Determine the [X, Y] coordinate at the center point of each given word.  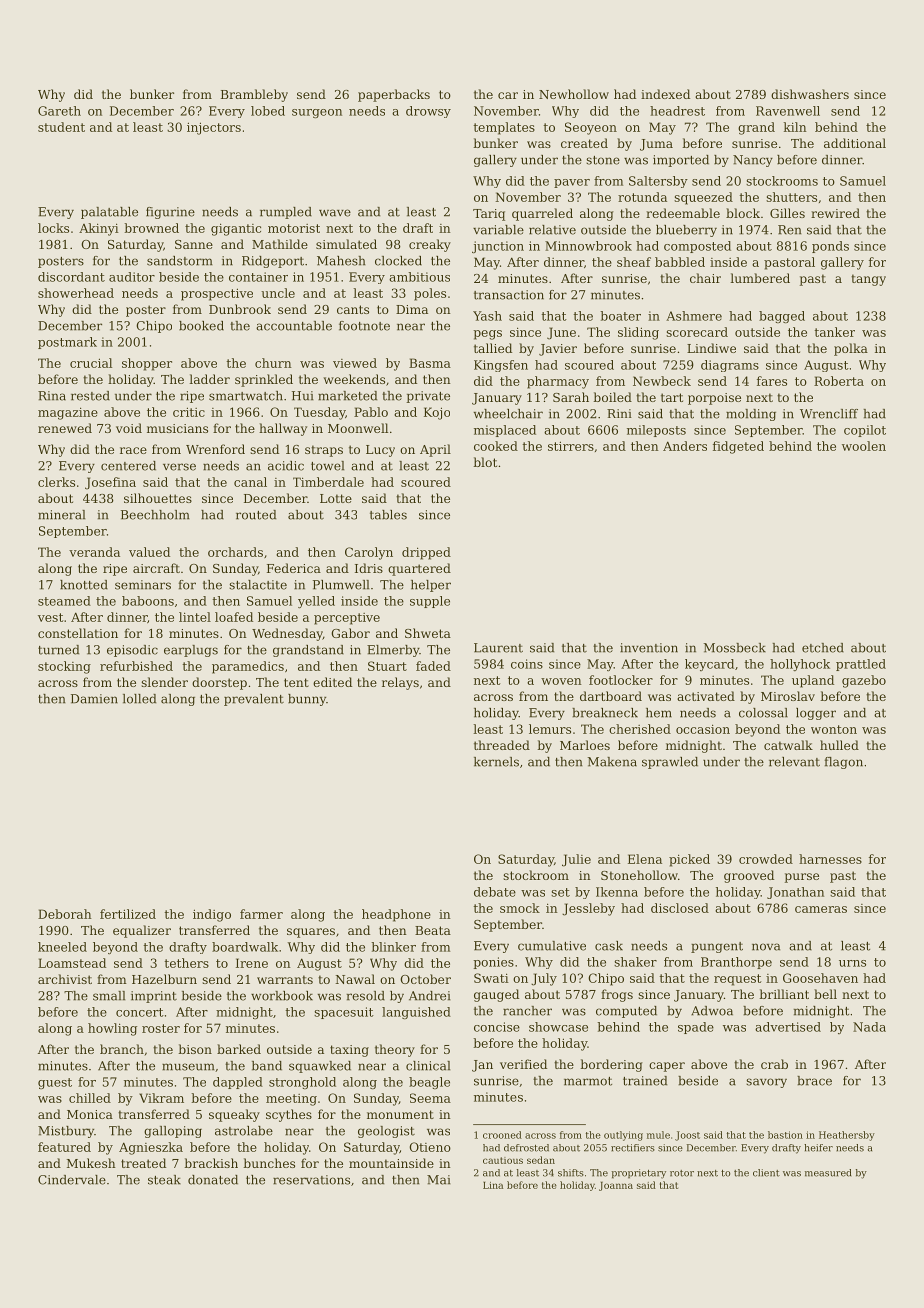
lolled [139, 699]
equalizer [142, 931]
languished [416, 1013]
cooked [496, 446]
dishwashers [810, 94]
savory [766, 1083]
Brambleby [254, 95]
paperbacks [394, 95]
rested [90, 396]
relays [400, 683]
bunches [269, 1163]
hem [659, 713]
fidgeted [738, 447]
